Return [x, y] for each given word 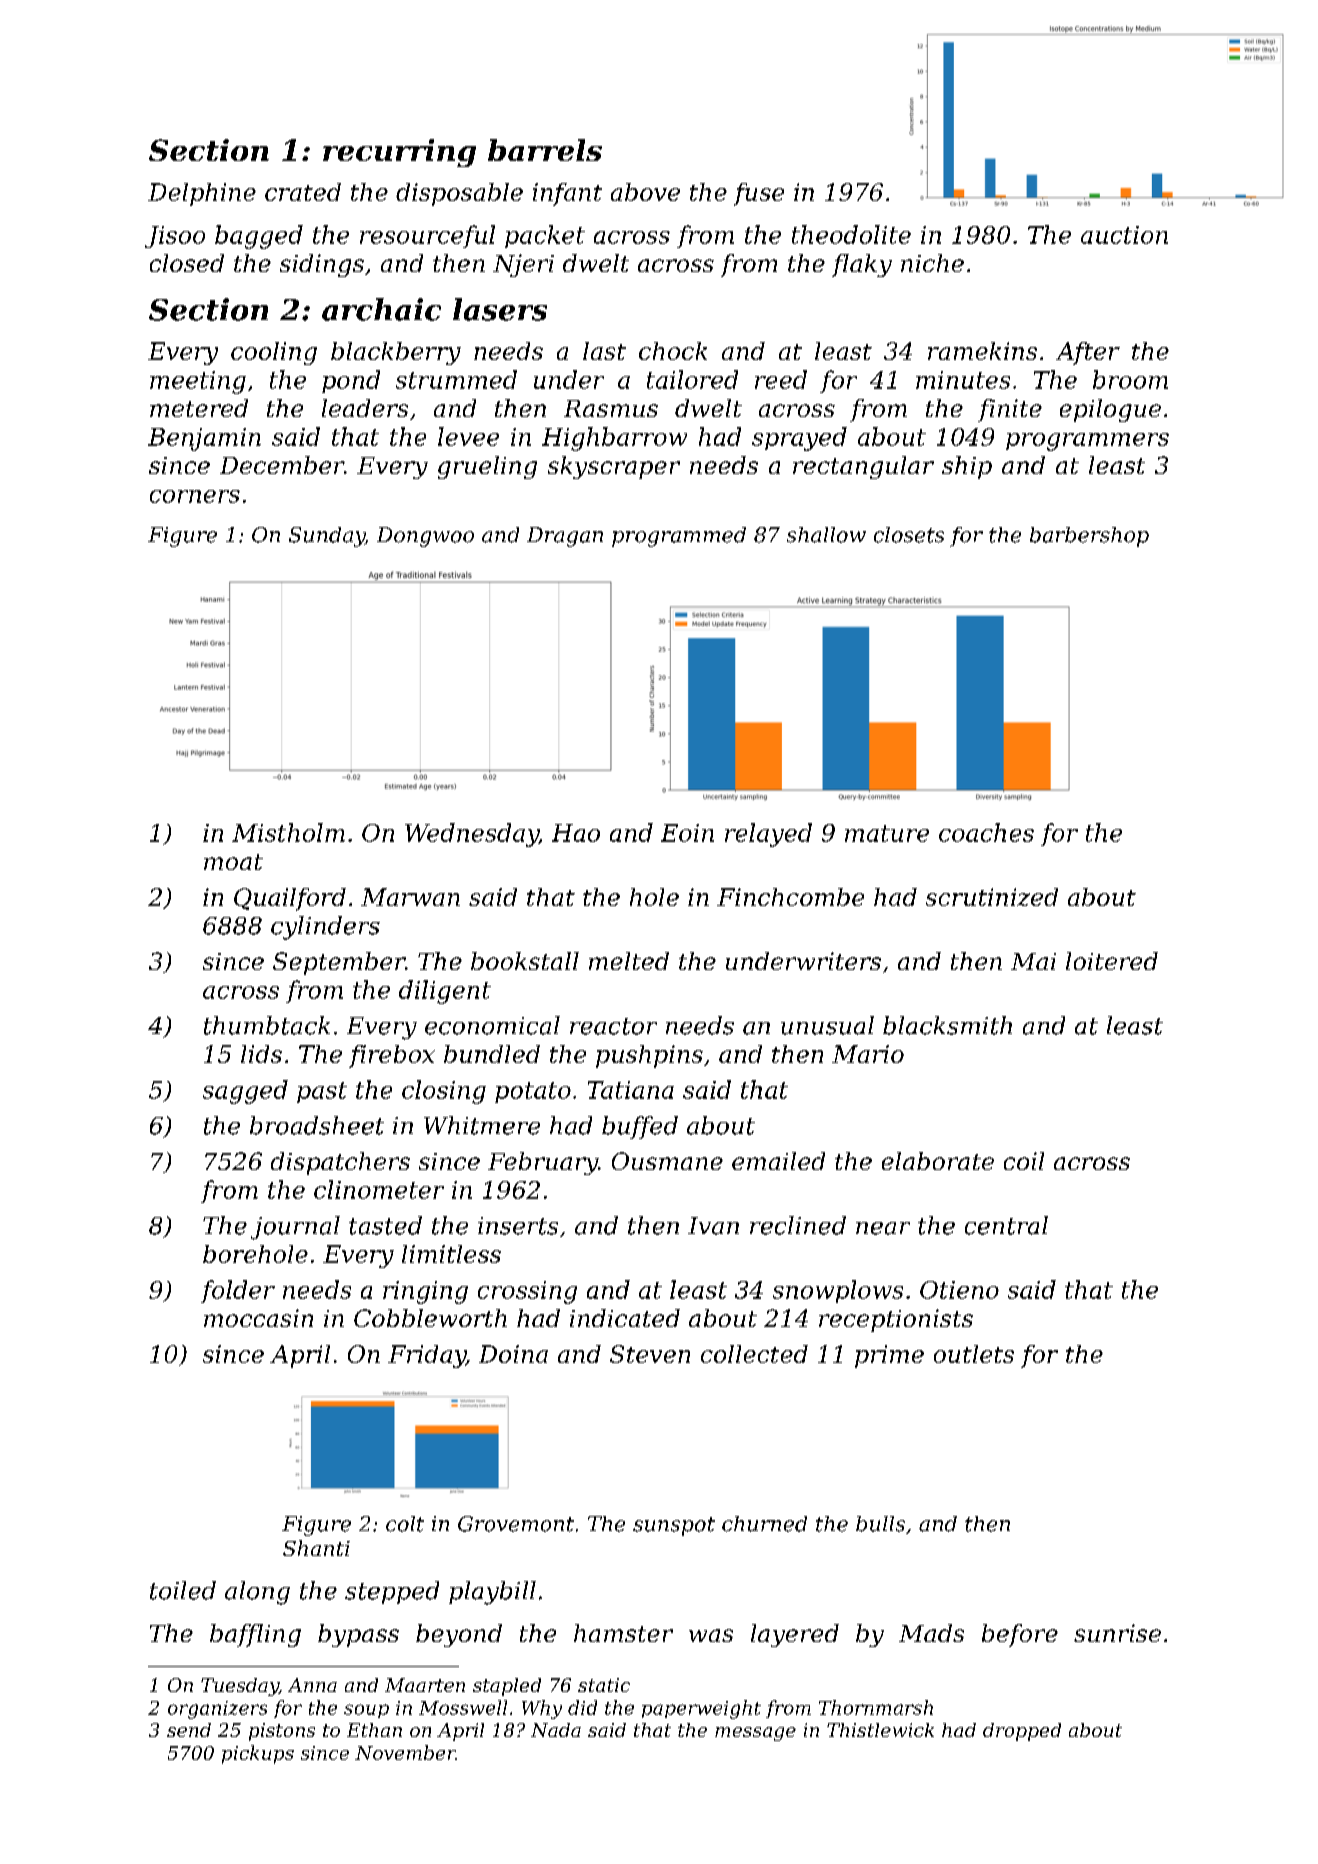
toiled [183, 1590]
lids [261, 1054]
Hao [576, 833]
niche [932, 263]
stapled [507, 1687]
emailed [778, 1161]
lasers [500, 309]
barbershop [1089, 537]
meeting [198, 382]
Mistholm [288, 832]
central [1006, 1225]
